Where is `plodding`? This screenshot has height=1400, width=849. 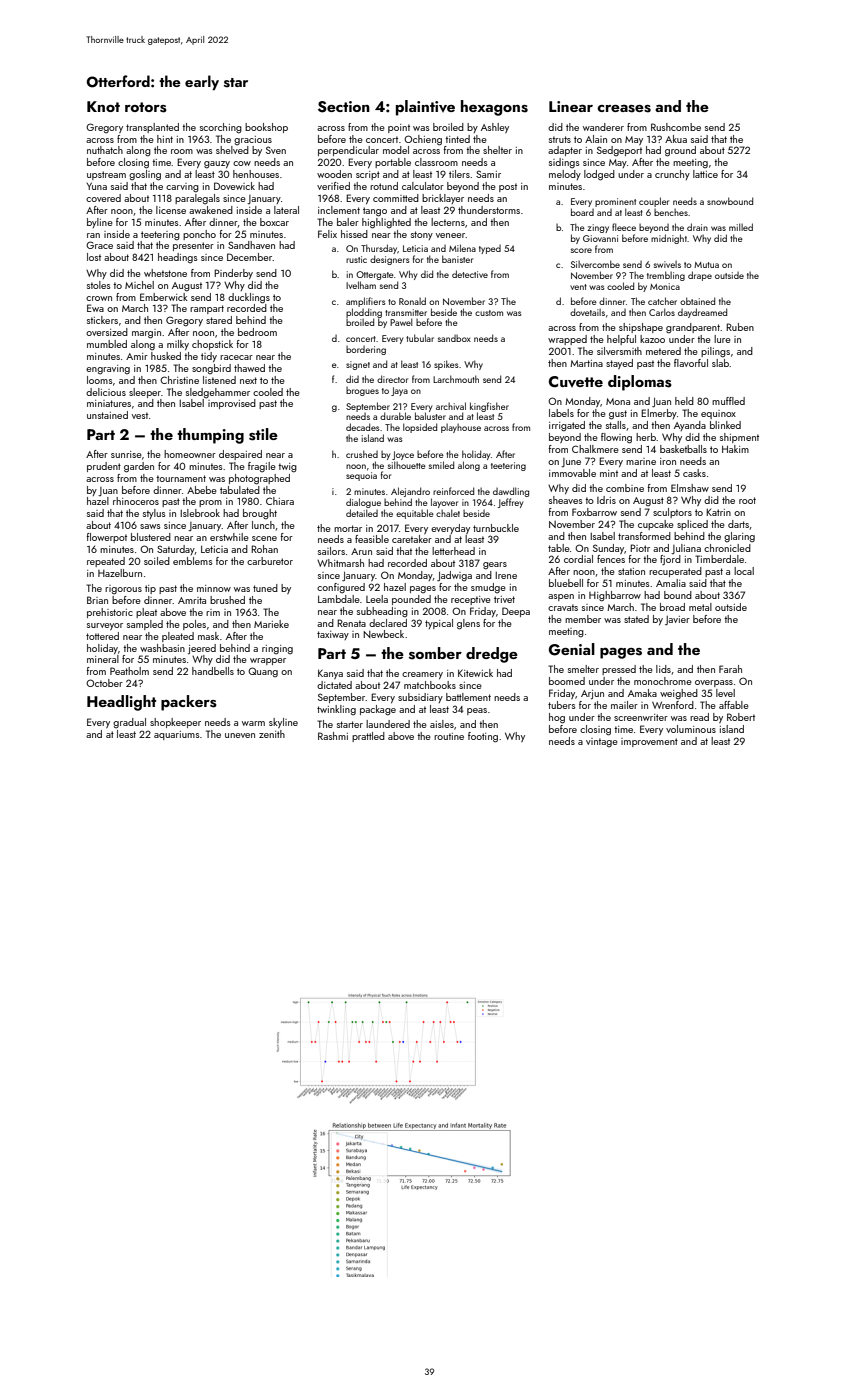
plodding is located at coordinates (364, 313).
